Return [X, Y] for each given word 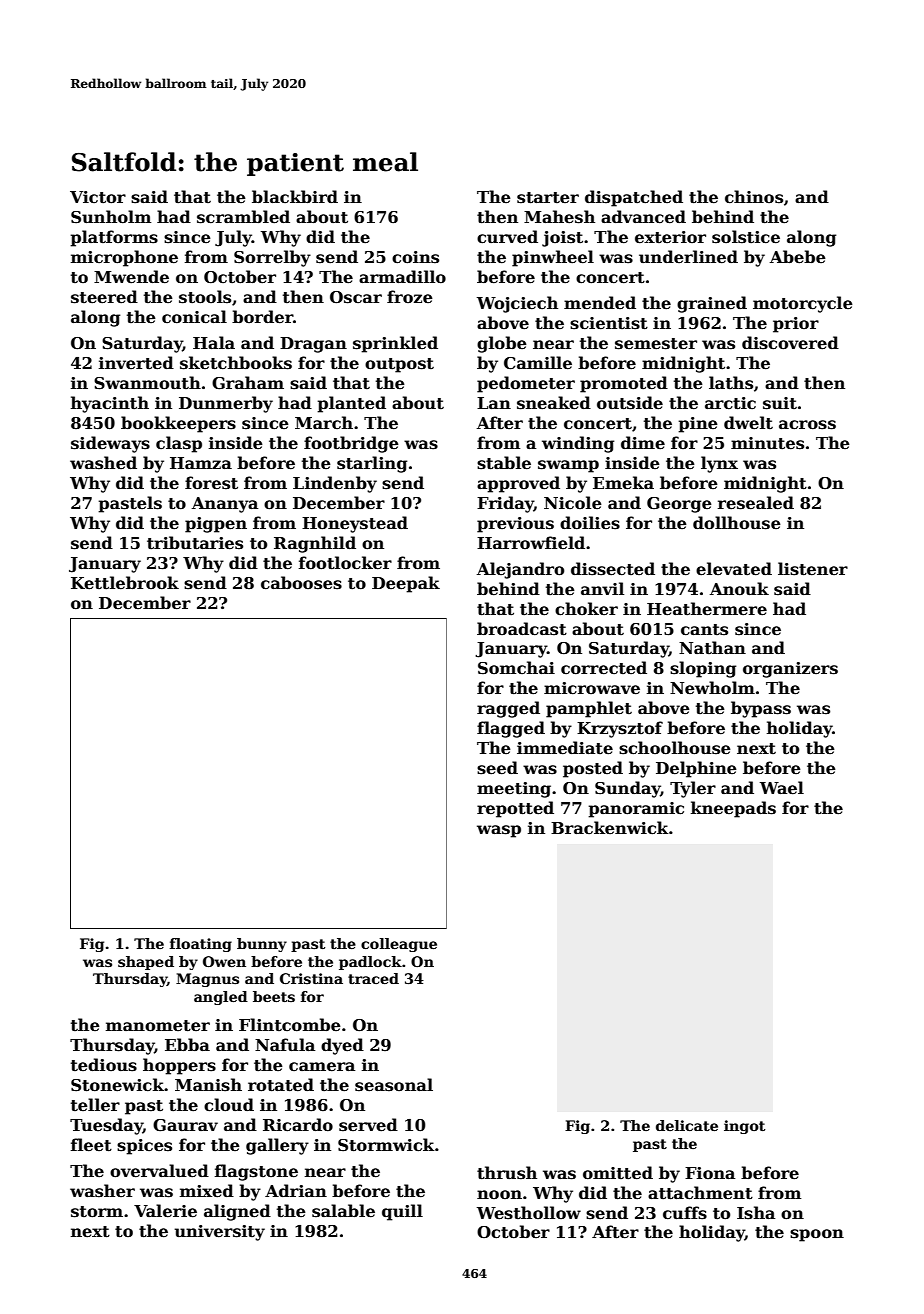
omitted [618, 1173]
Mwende [131, 277]
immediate [565, 748]
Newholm [712, 687]
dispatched [634, 198]
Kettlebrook [125, 583]
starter [548, 198]
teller [95, 1105]
